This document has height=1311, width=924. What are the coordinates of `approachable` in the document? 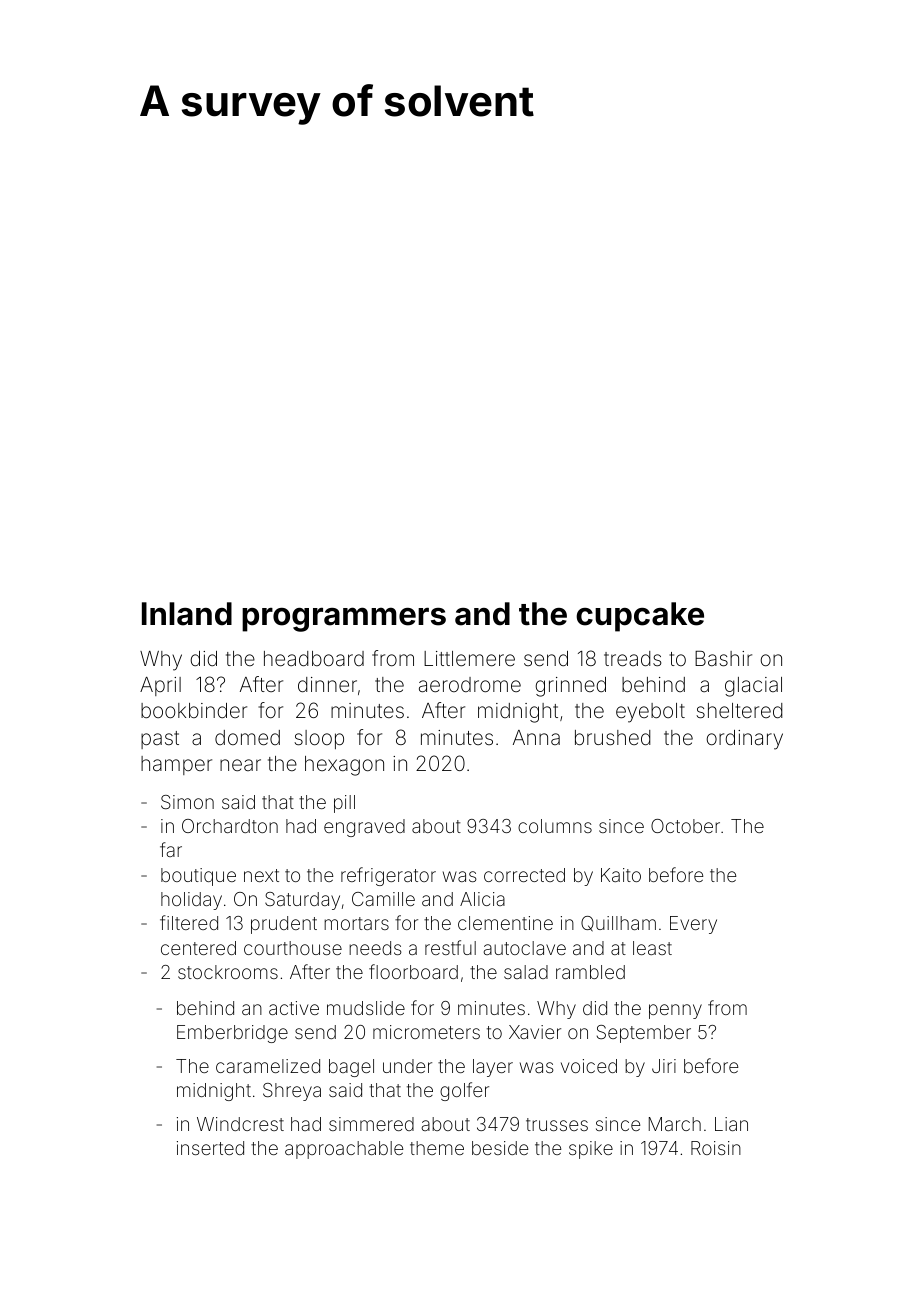 It's located at (344, 1150).
